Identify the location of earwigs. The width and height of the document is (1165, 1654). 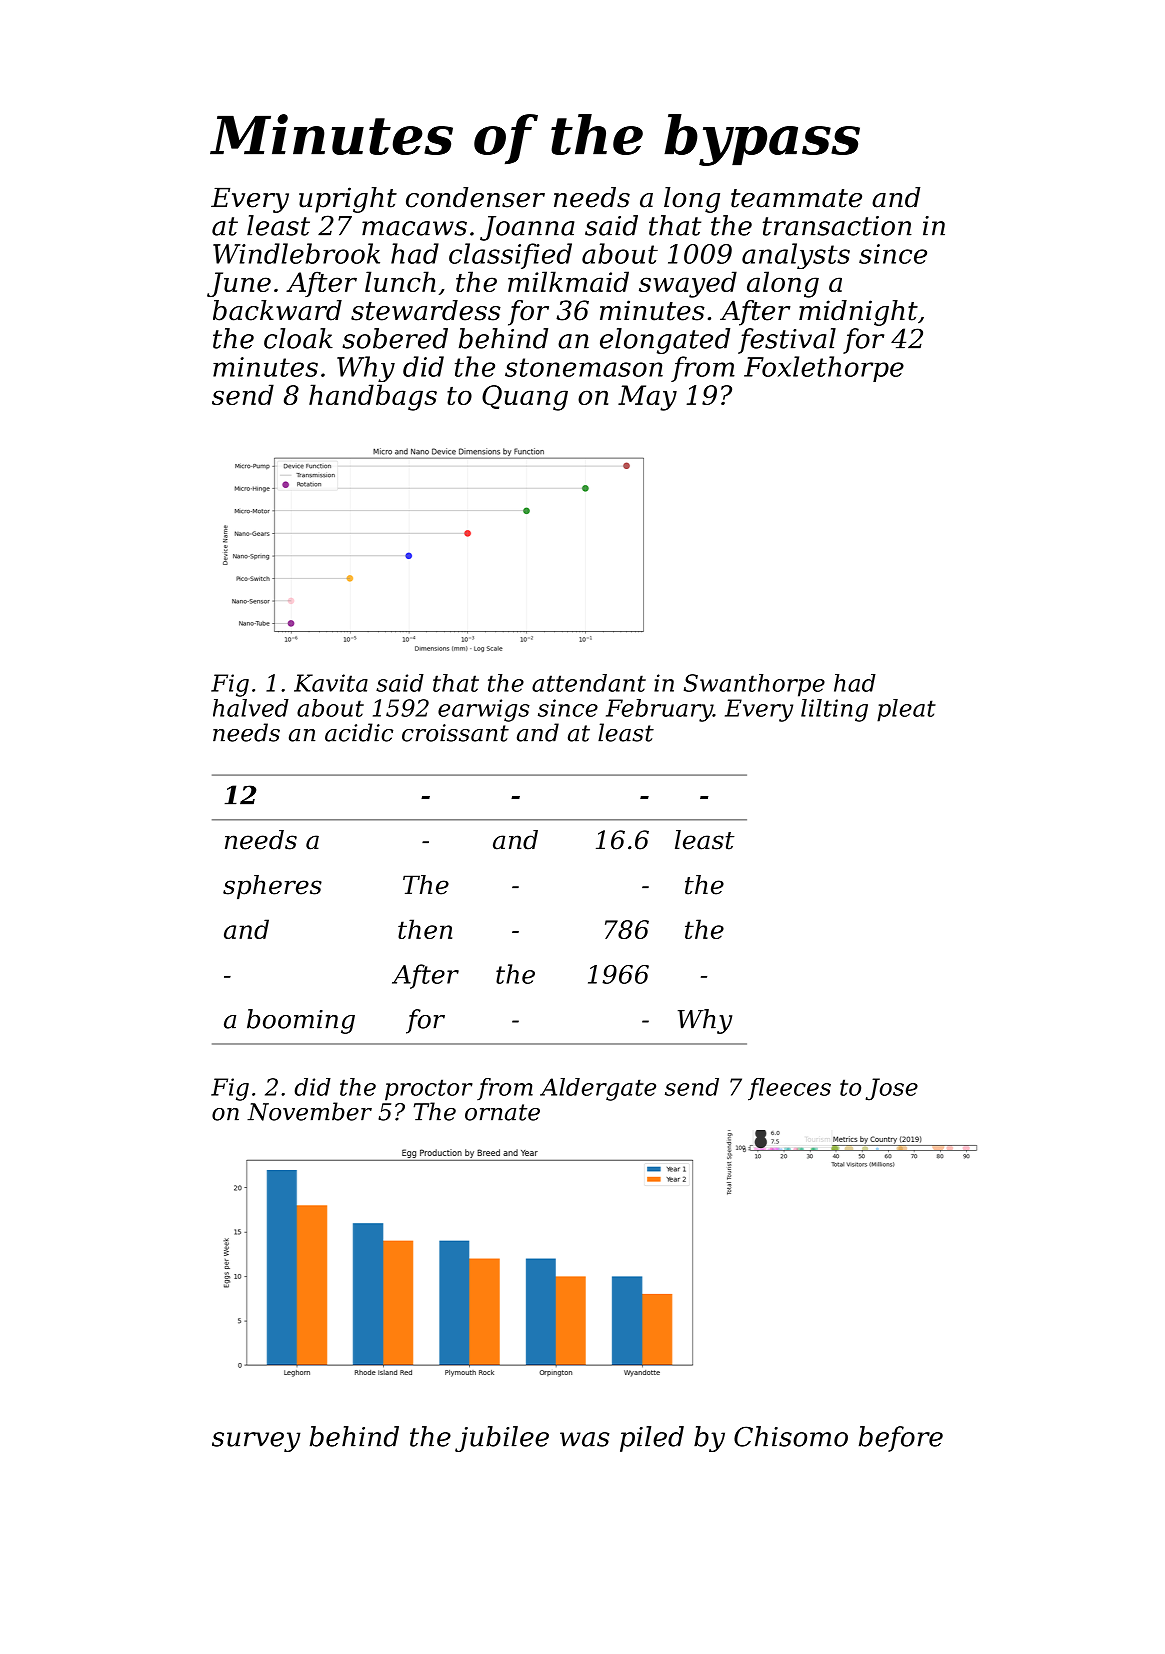
(484, 710).
